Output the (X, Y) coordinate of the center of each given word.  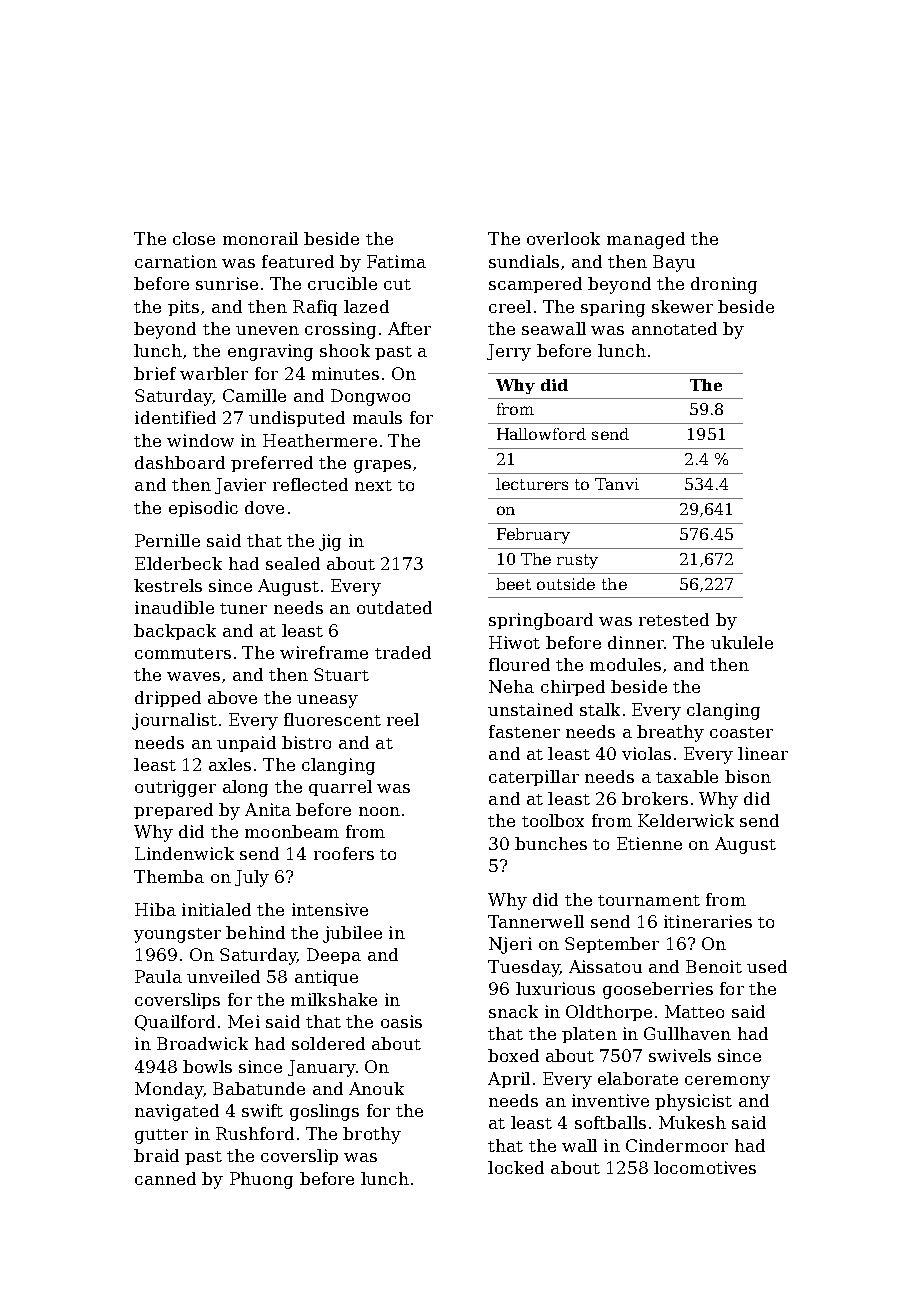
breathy (670, 733)
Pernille (167, 540)
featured (298, 261)
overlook (563, 238)
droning (724, 285)
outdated (394, 607)
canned (165, 1178)
